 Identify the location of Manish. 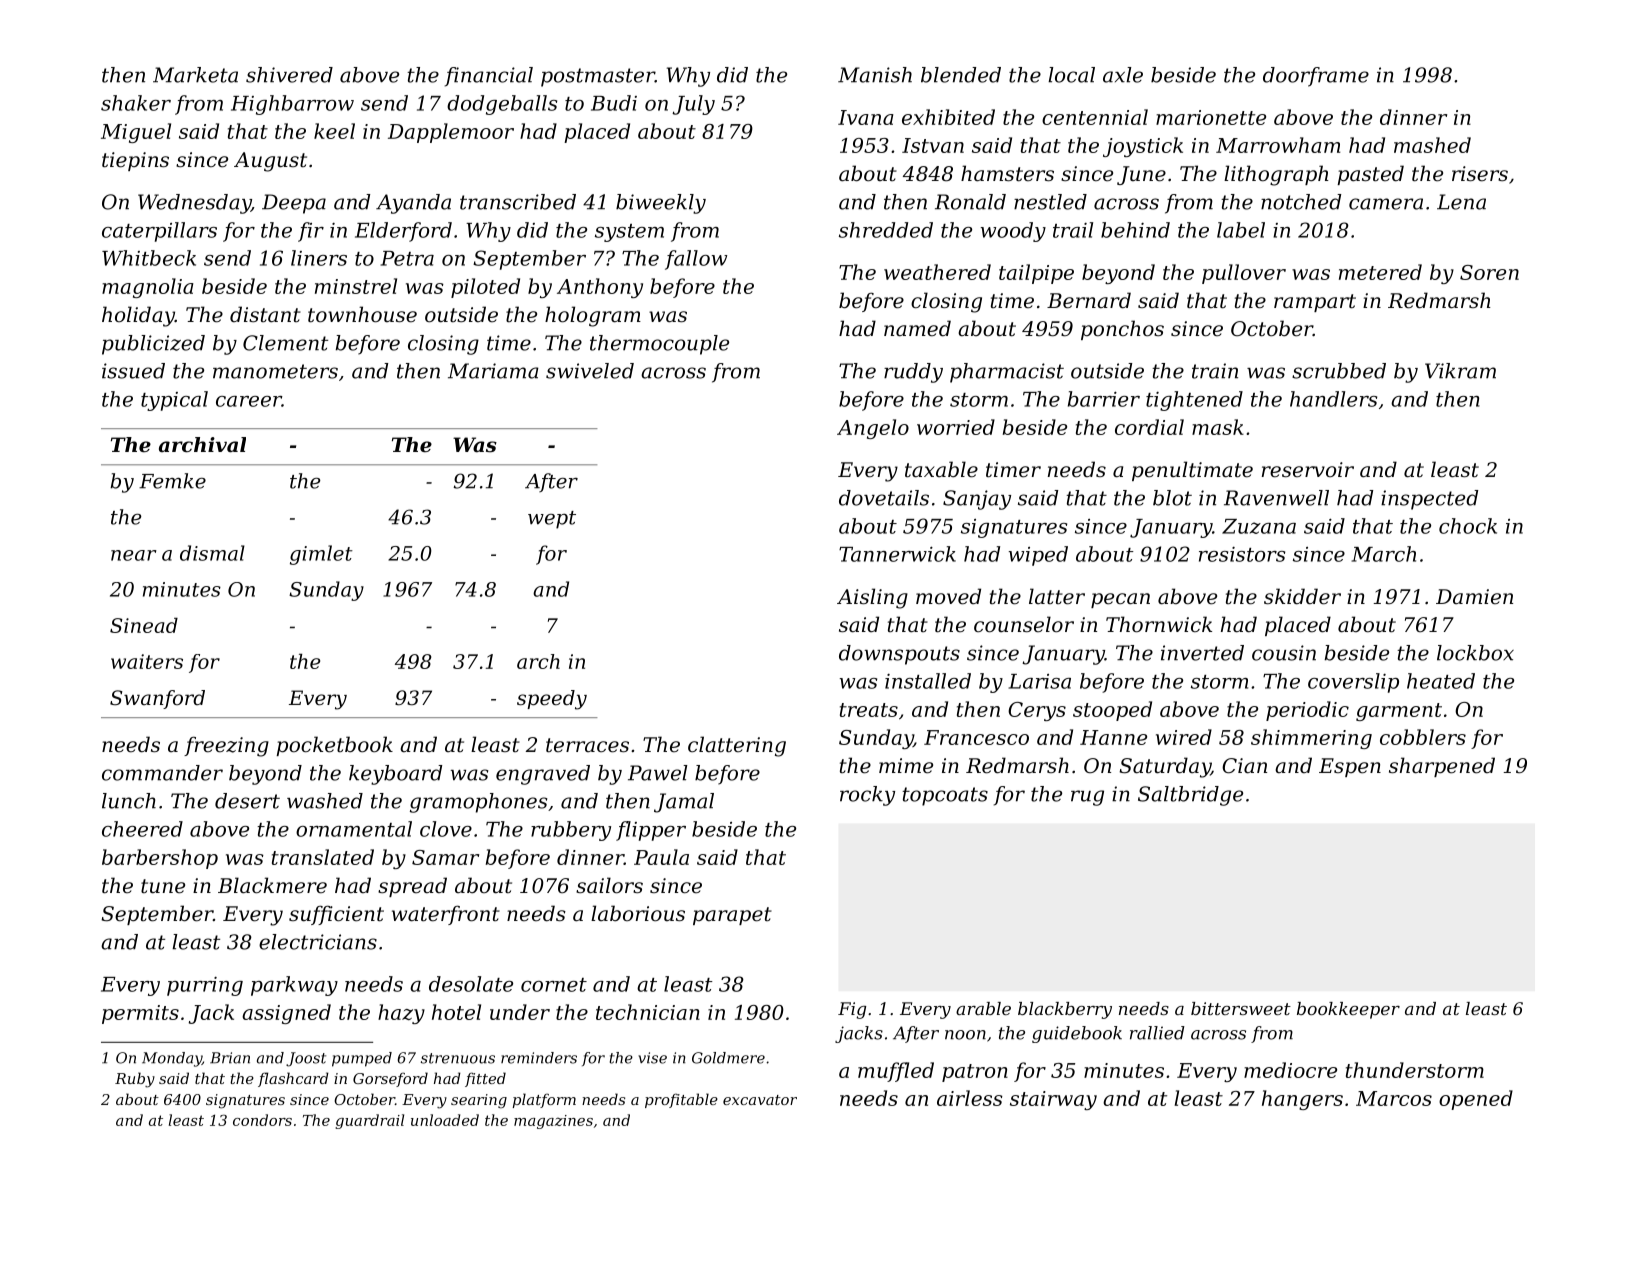
(875, 75).
